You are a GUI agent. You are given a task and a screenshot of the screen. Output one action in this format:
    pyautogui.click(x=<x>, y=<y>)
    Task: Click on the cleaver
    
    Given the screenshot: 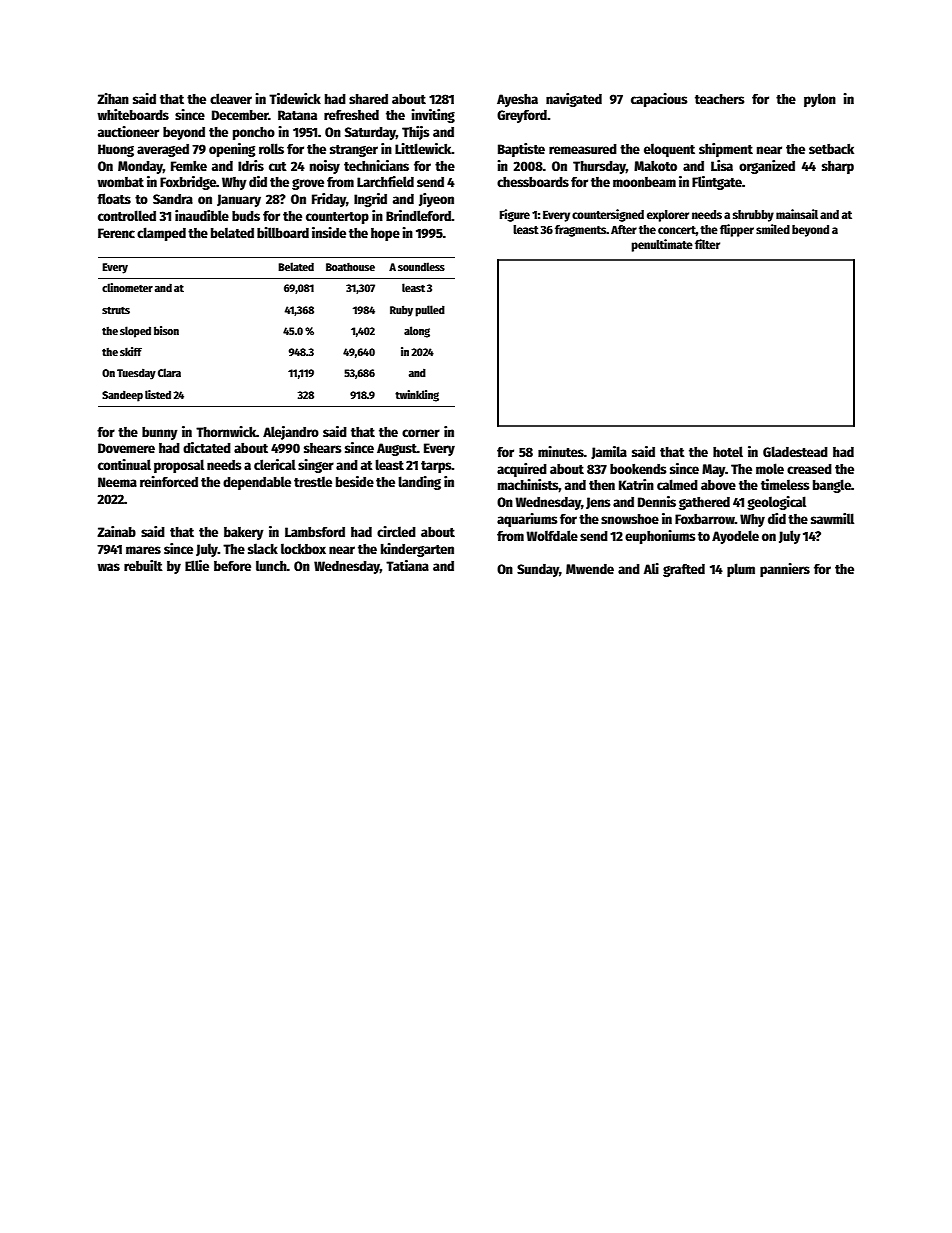 What is the action you would take?
    pyautogui.click(x=231, y=98)
